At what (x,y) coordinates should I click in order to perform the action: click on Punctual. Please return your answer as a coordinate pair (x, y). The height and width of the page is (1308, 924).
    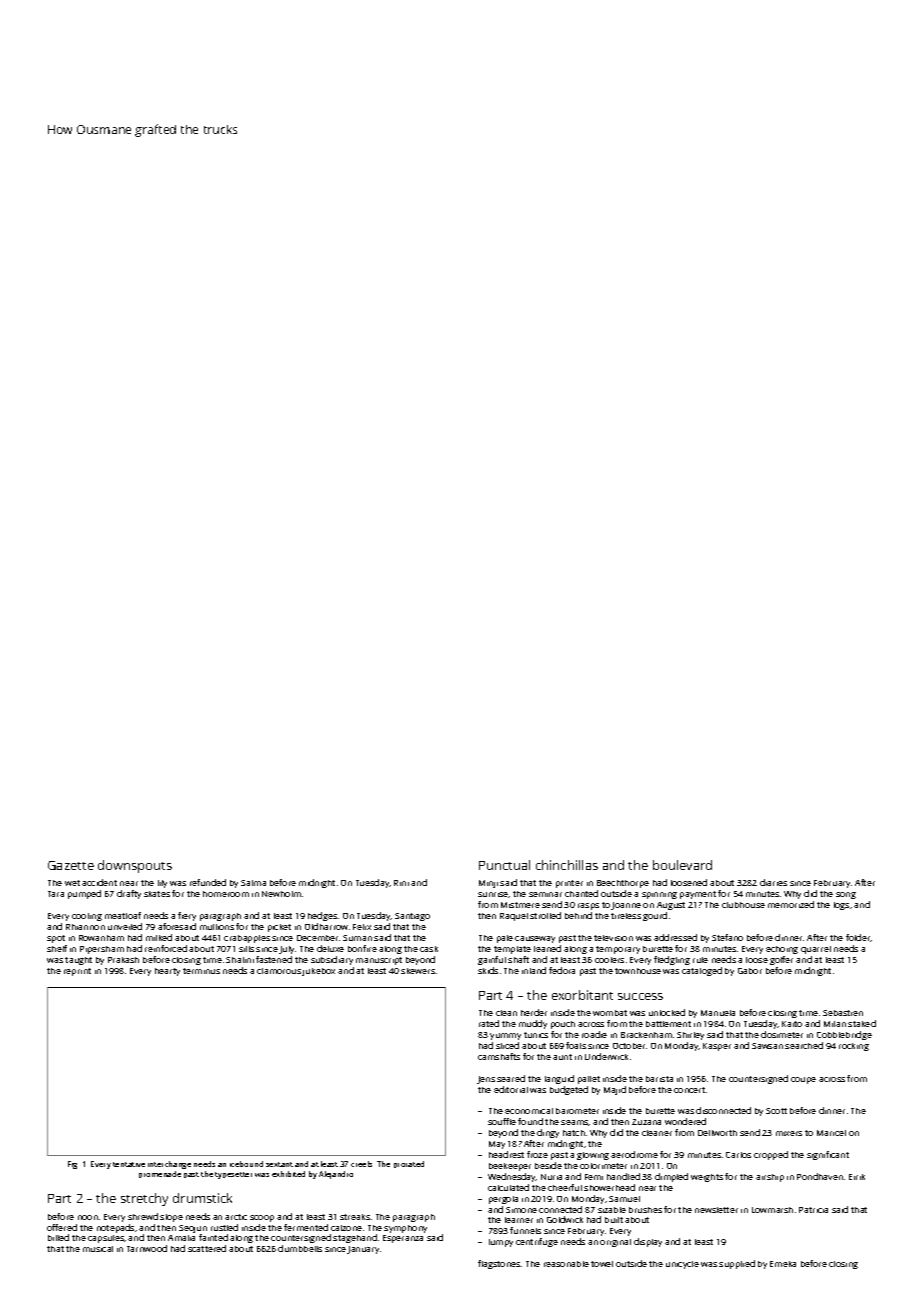
    Looking at the image, I should click on (504, 865).
